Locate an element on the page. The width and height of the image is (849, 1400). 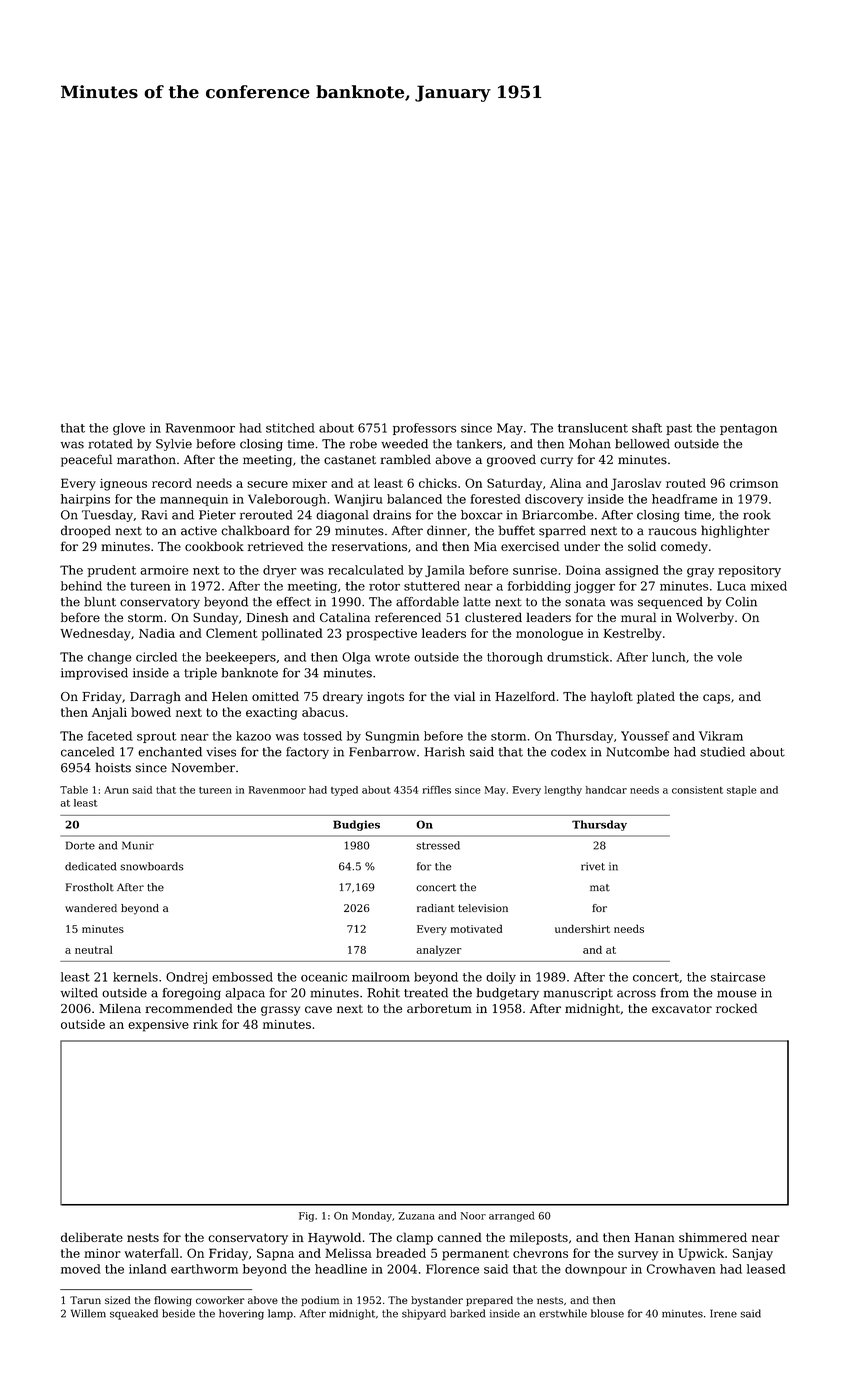
Budgies is located at coordinates (356, 825).
